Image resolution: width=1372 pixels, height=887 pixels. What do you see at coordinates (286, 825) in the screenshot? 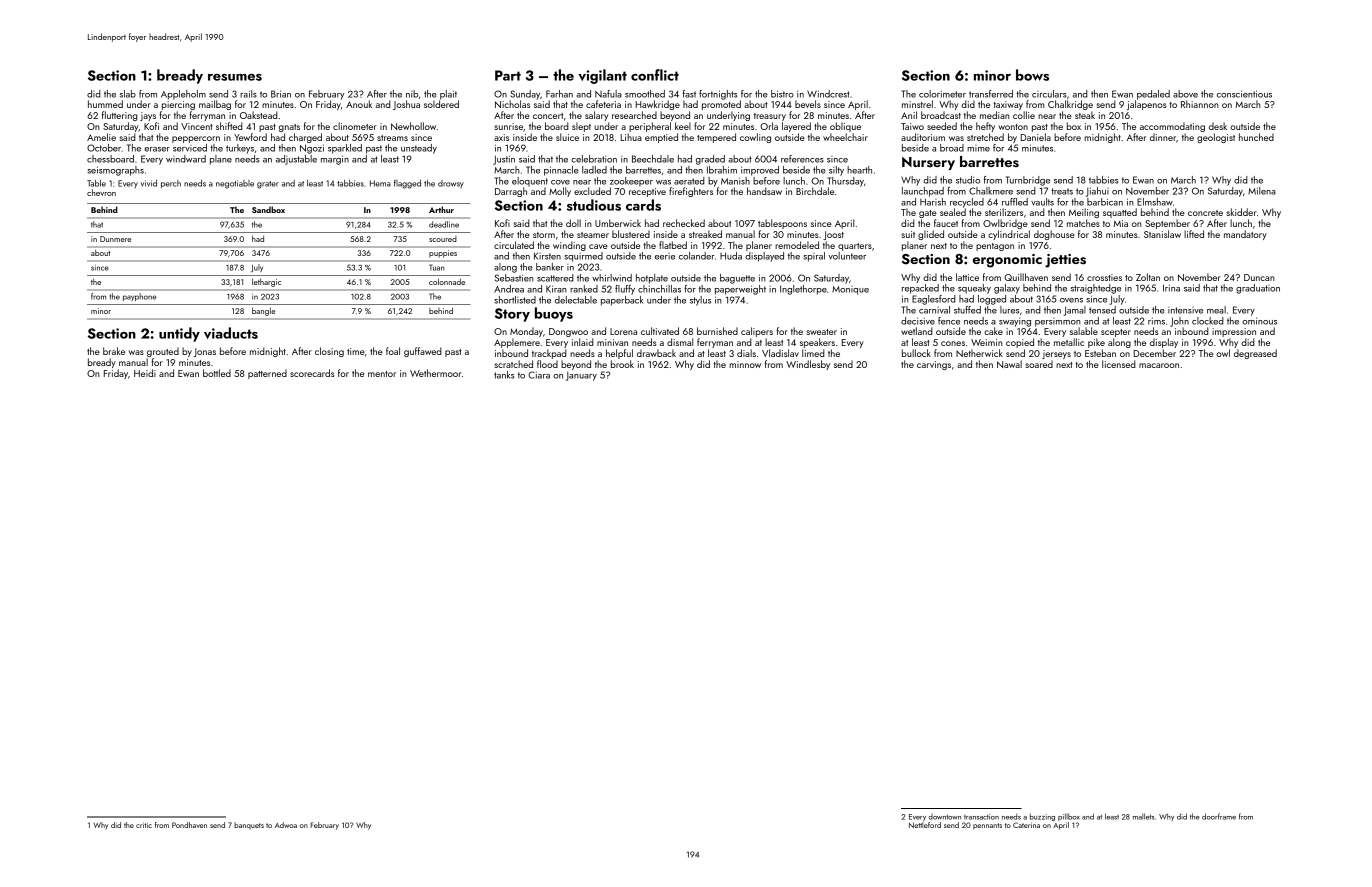
I see `Adwoa` at bounding box center [286, 825].
